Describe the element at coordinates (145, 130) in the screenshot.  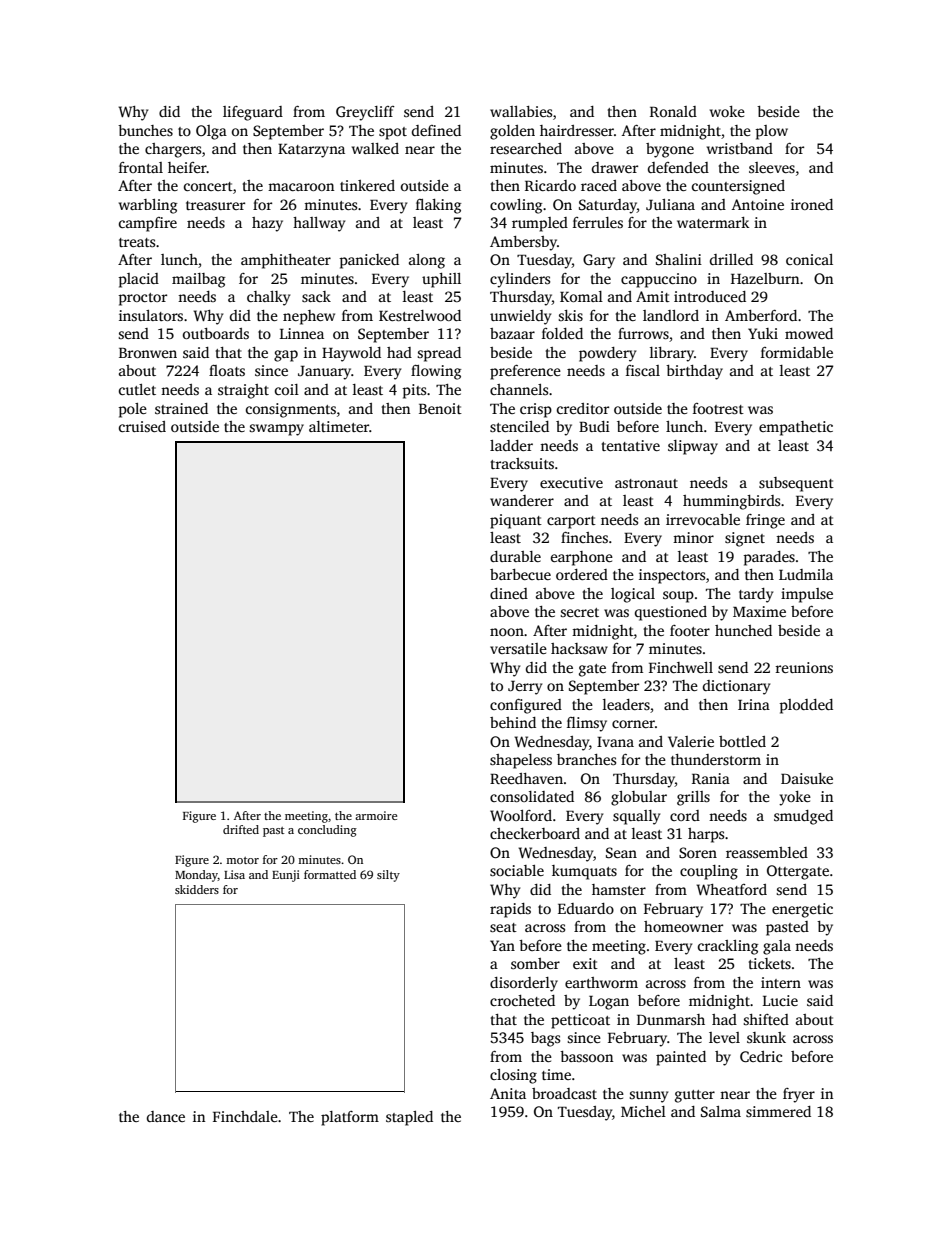
I see `bunches` at that location.
